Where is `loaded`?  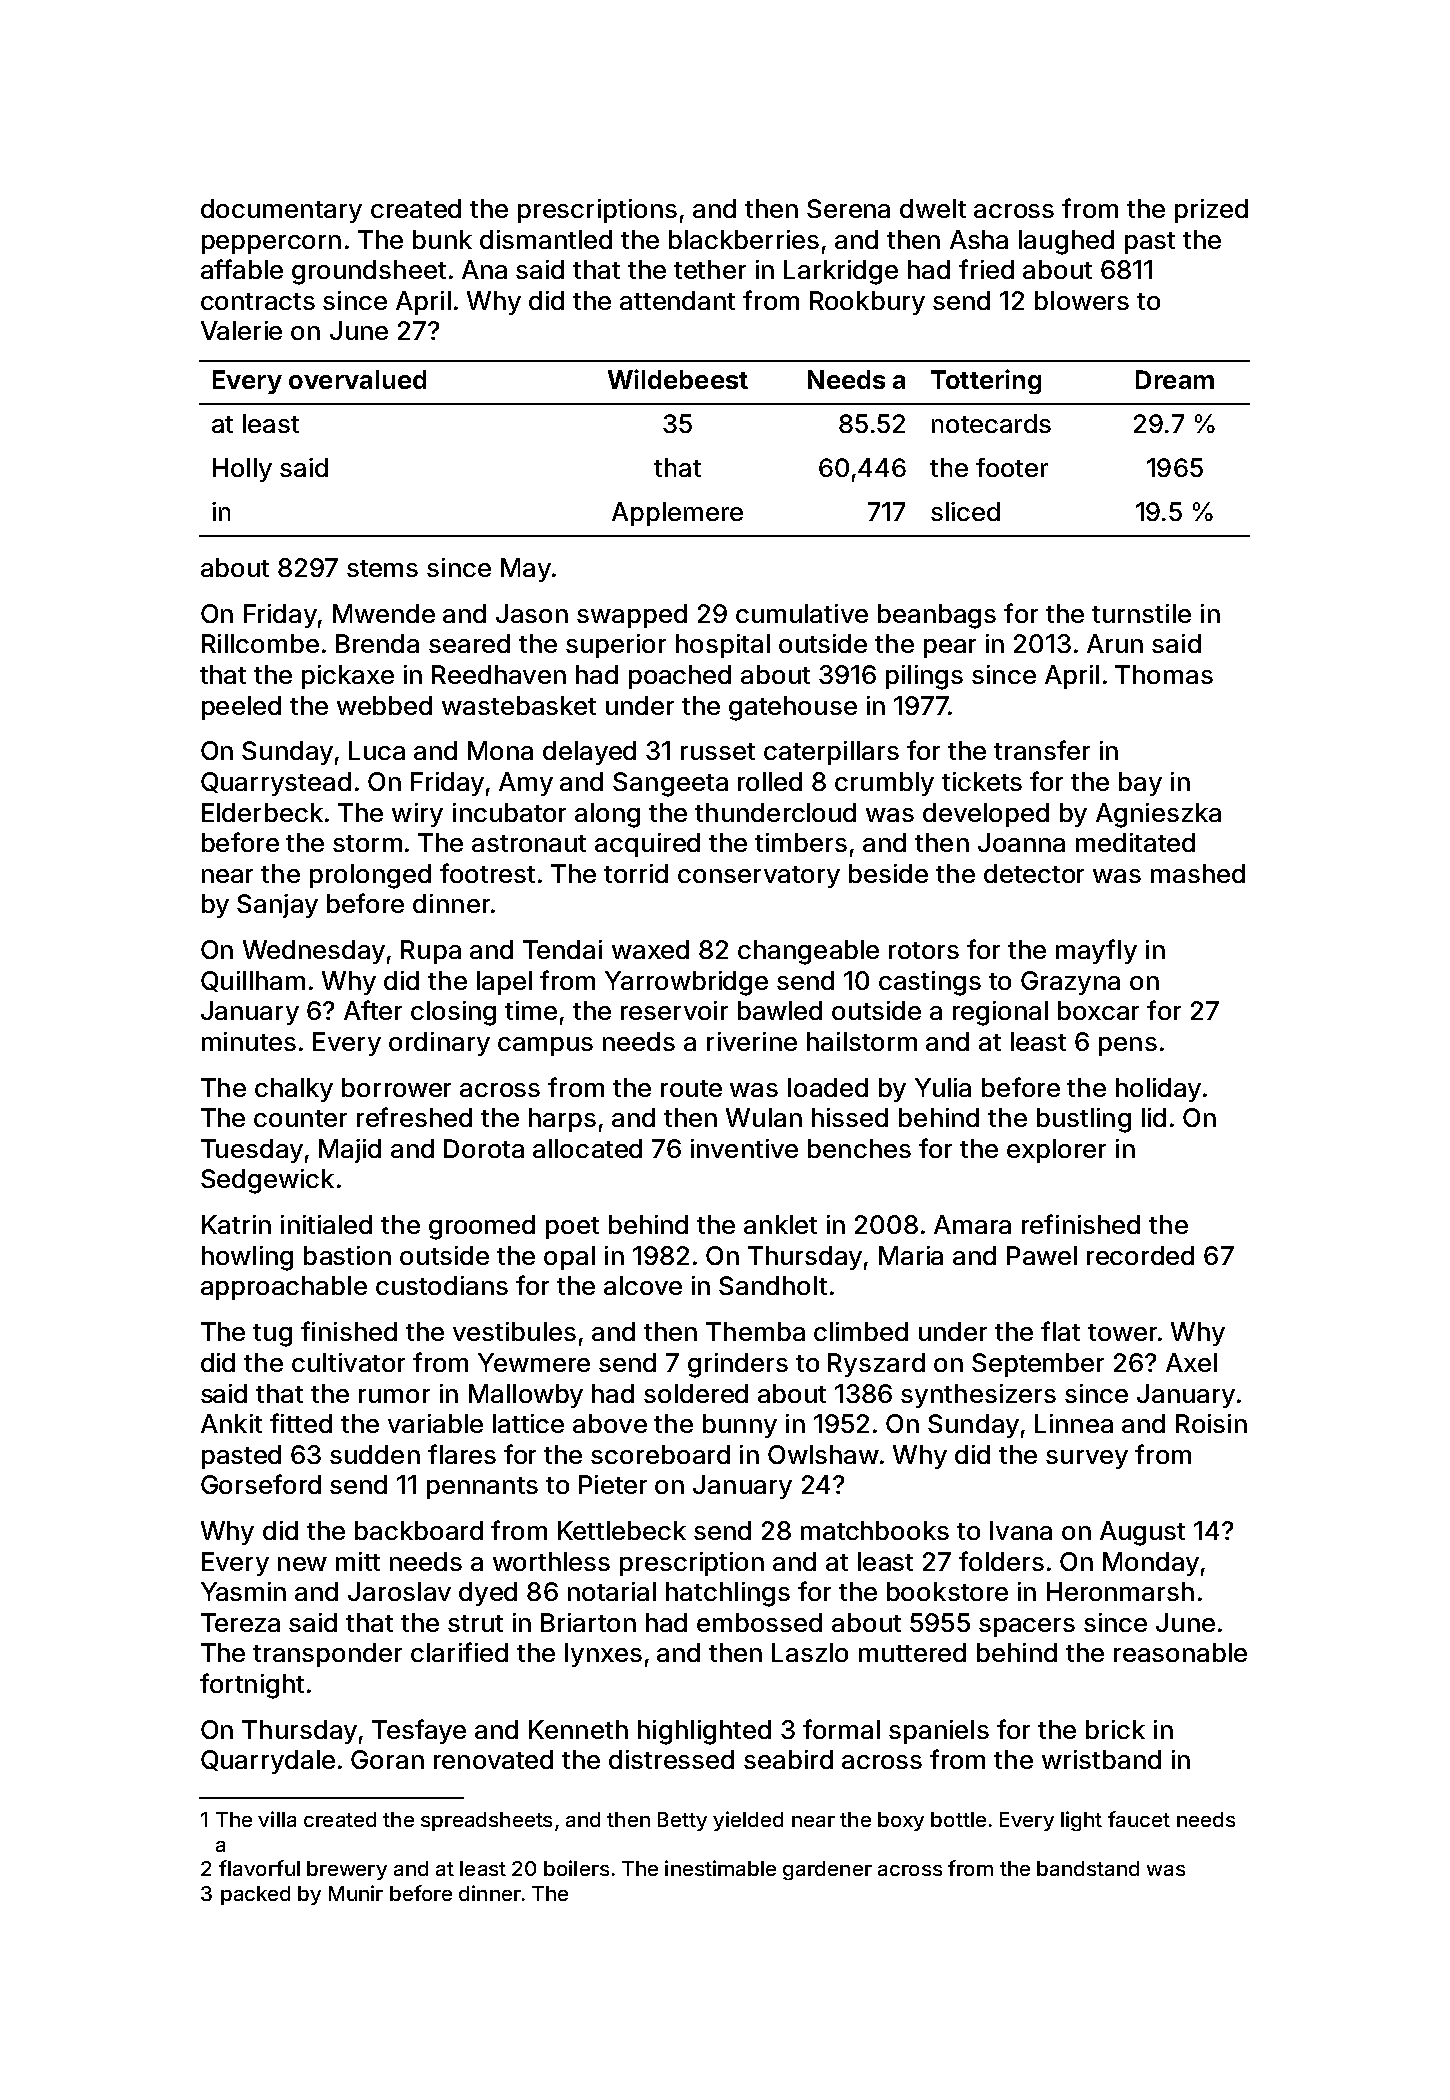 loaded is located at coordinates (828, 1087).
